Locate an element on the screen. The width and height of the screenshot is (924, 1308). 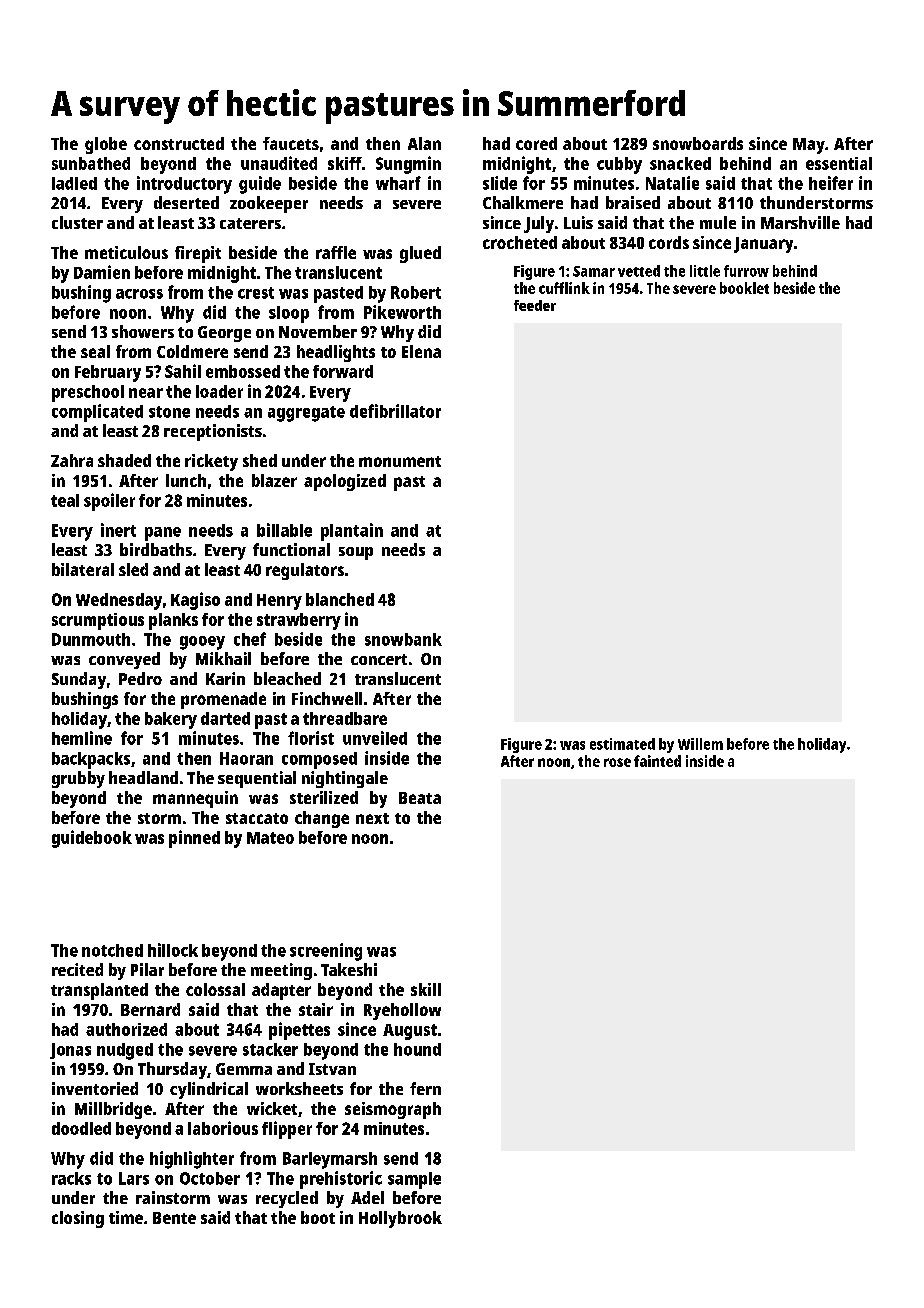
Millbridge is located at coordinates (113, 1110).
